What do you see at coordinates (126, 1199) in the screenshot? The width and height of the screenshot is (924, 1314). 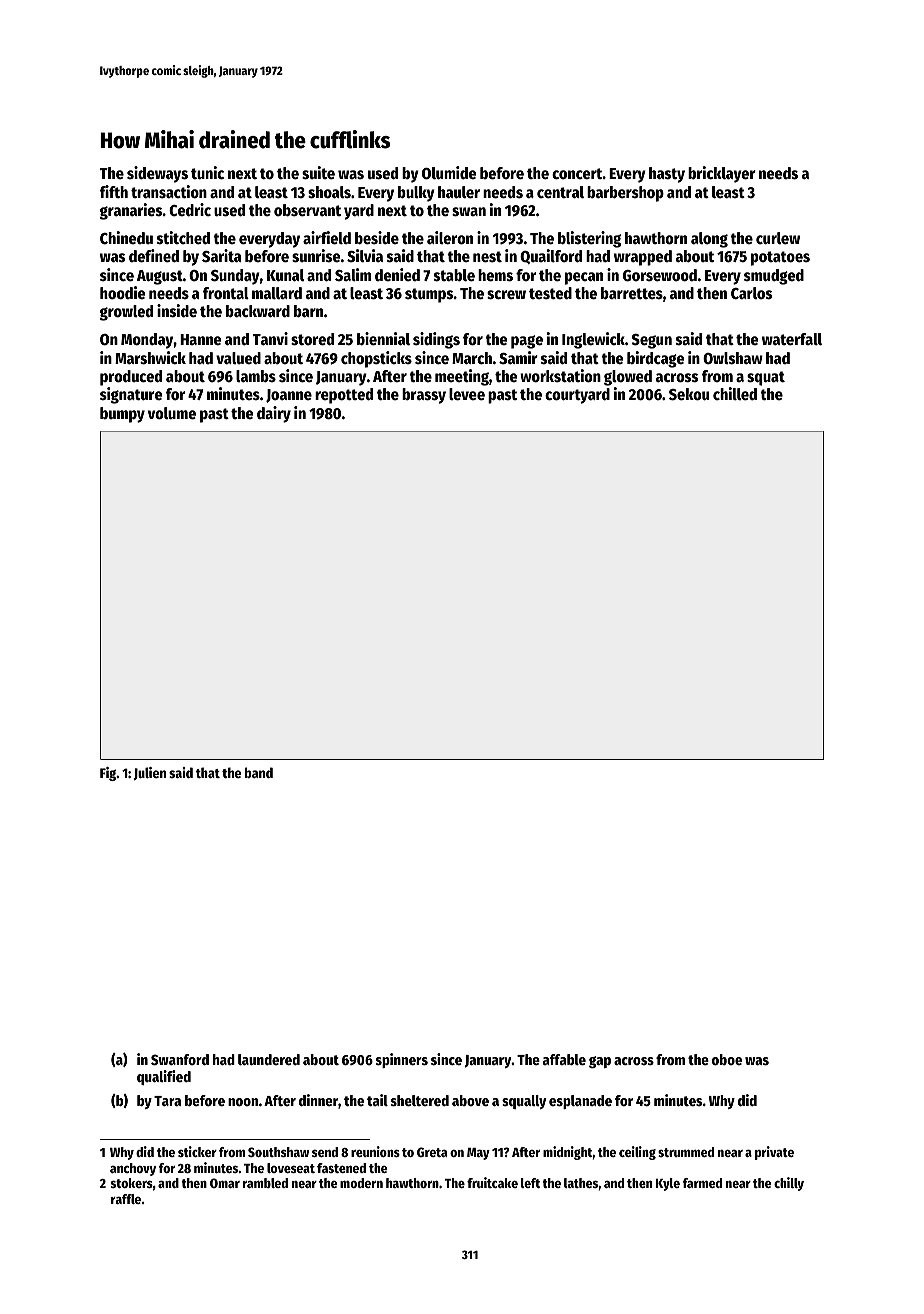 I see `raffle` at bounding box center [126, 1199].
